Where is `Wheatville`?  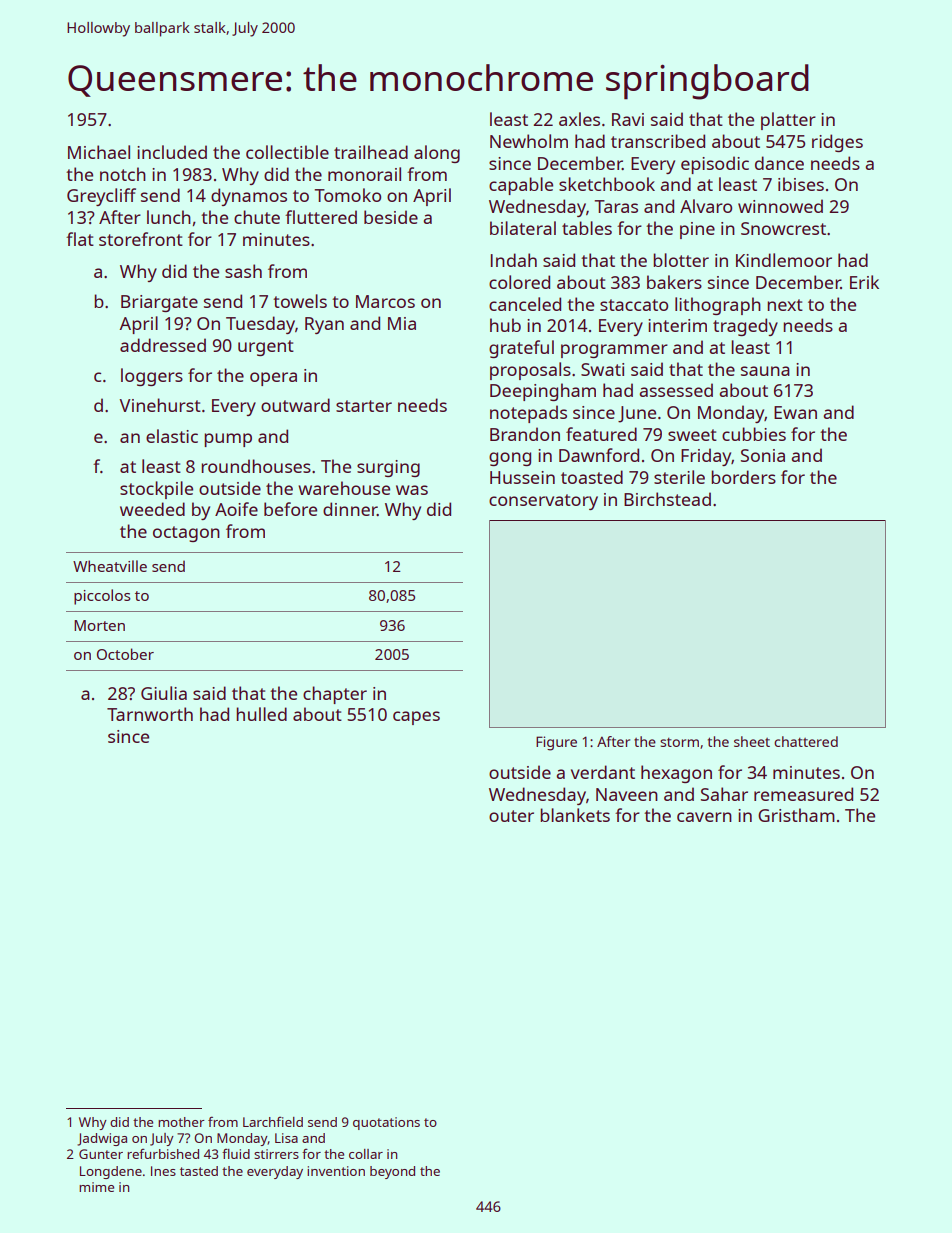
Wheatville is located at coordinates (110, 566).
